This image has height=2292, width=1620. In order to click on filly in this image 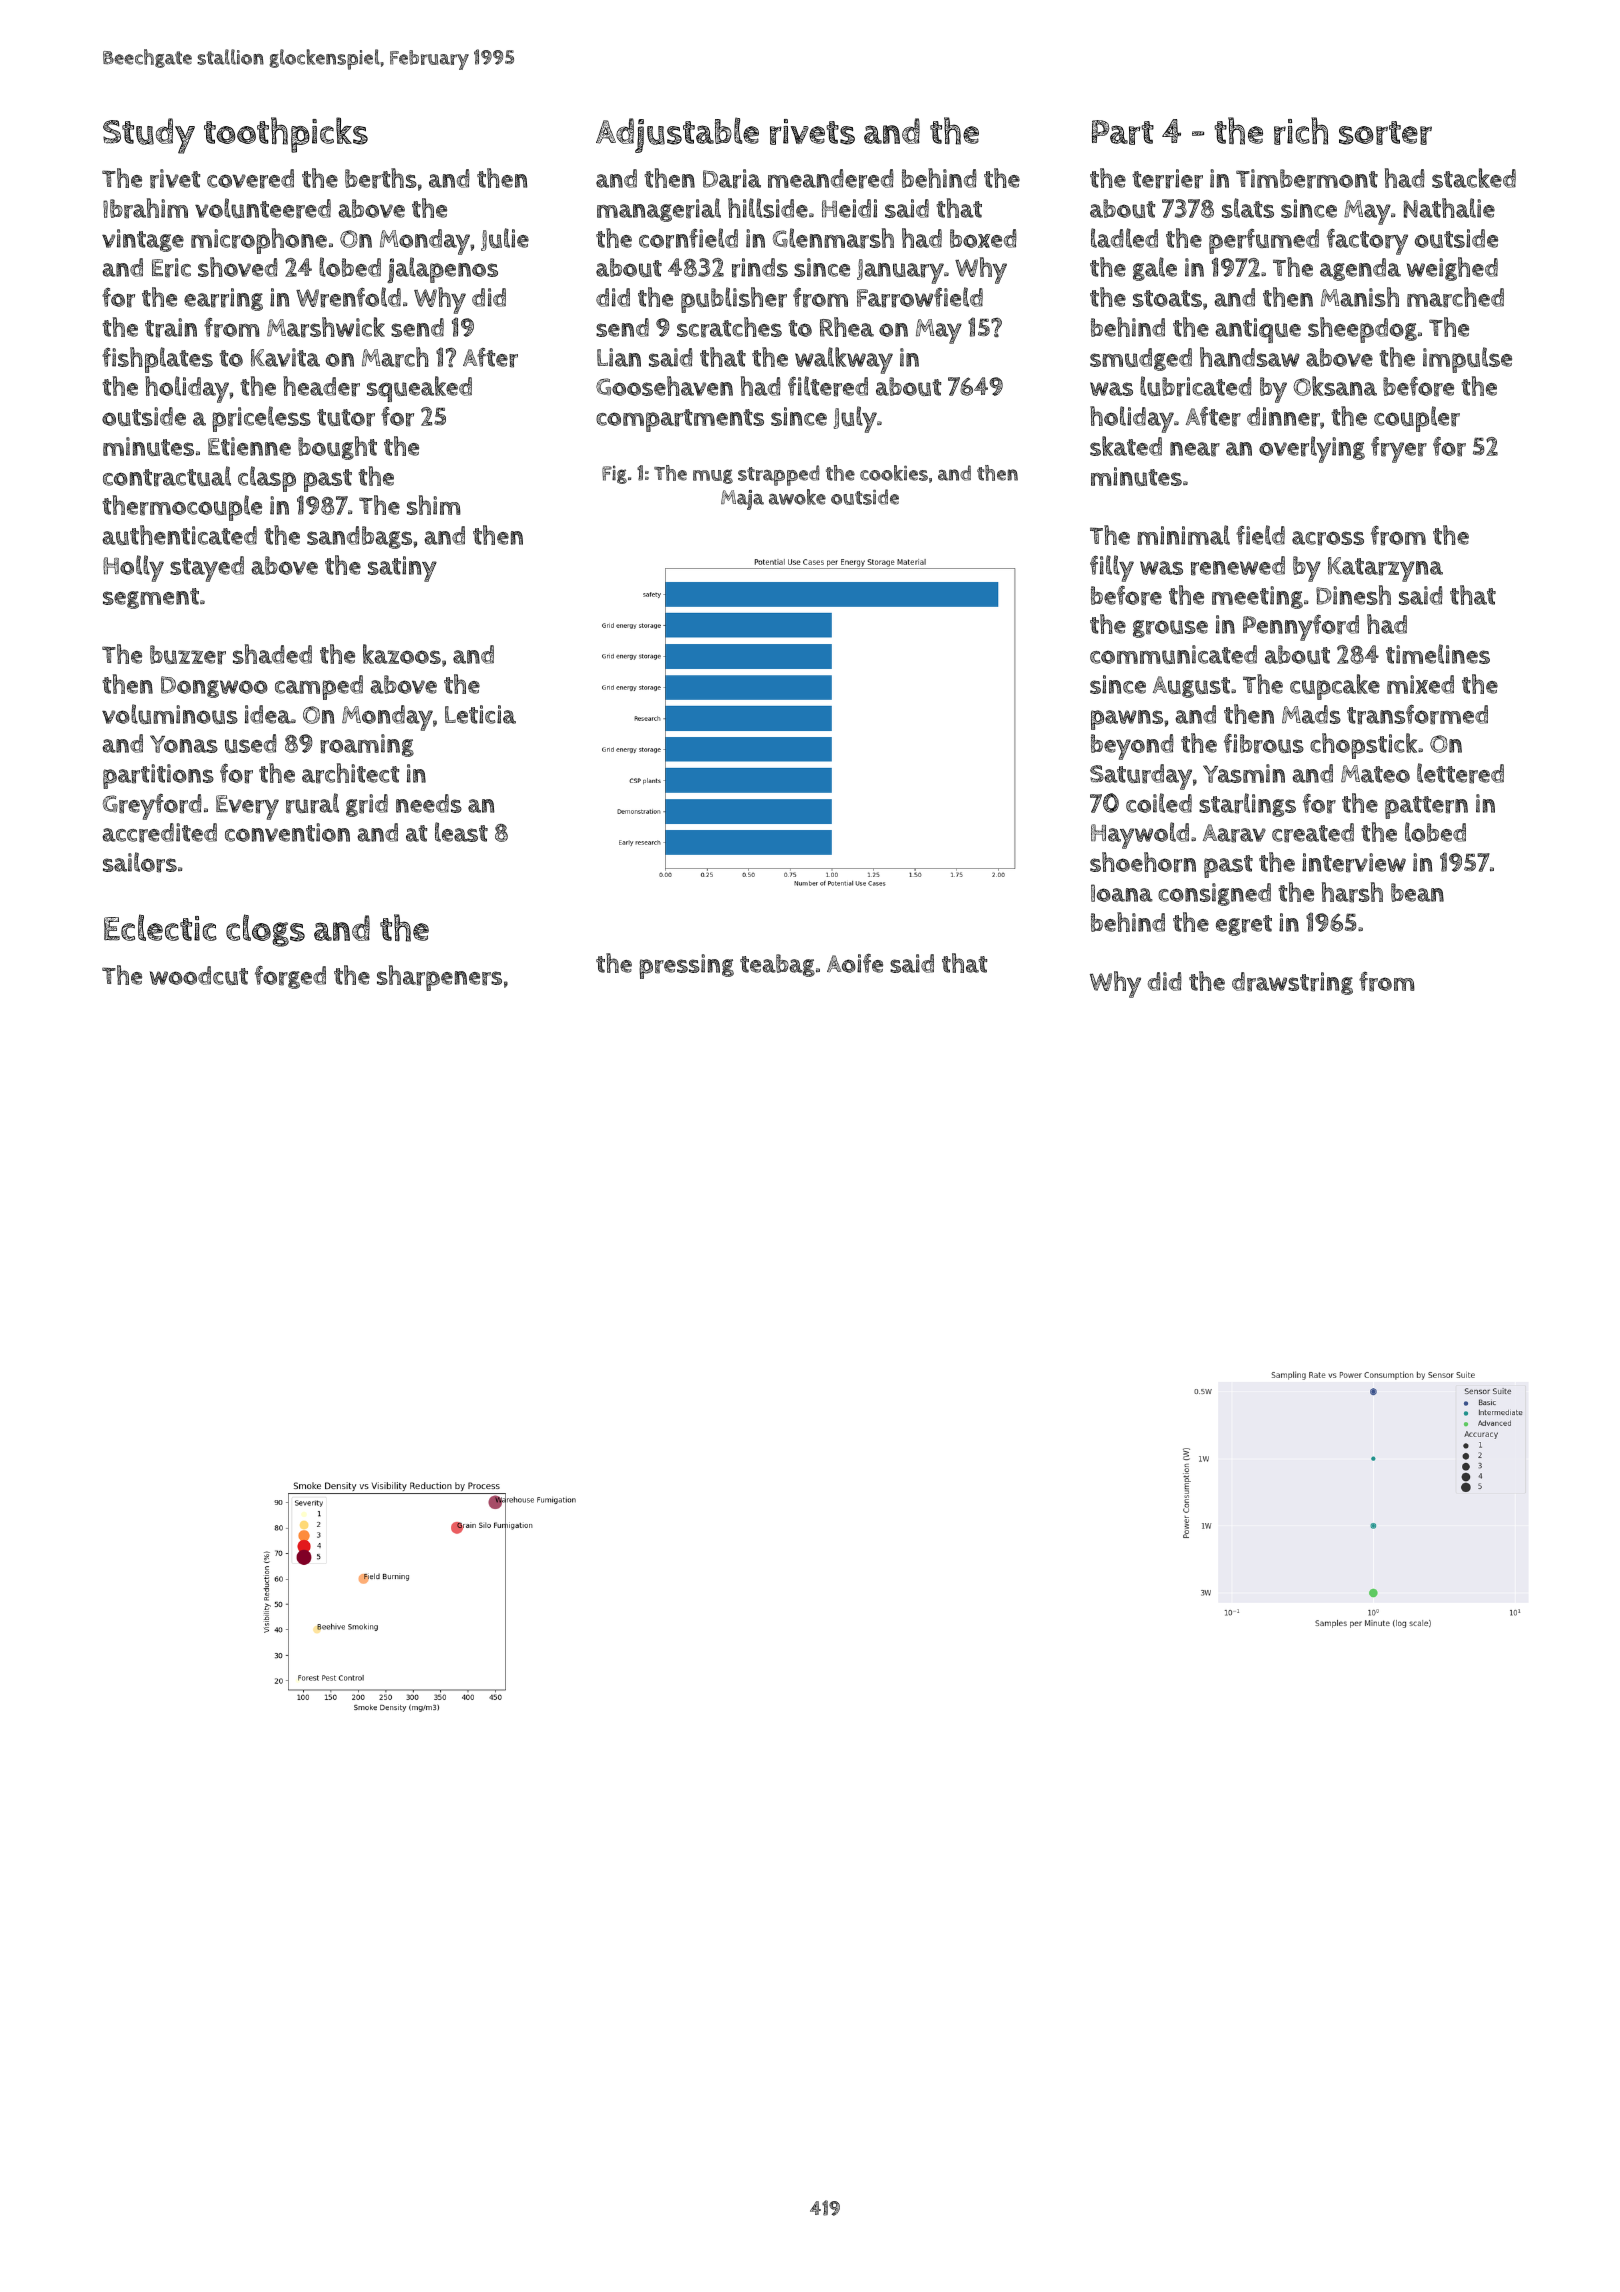, I will do `click(1112, 568)`.
